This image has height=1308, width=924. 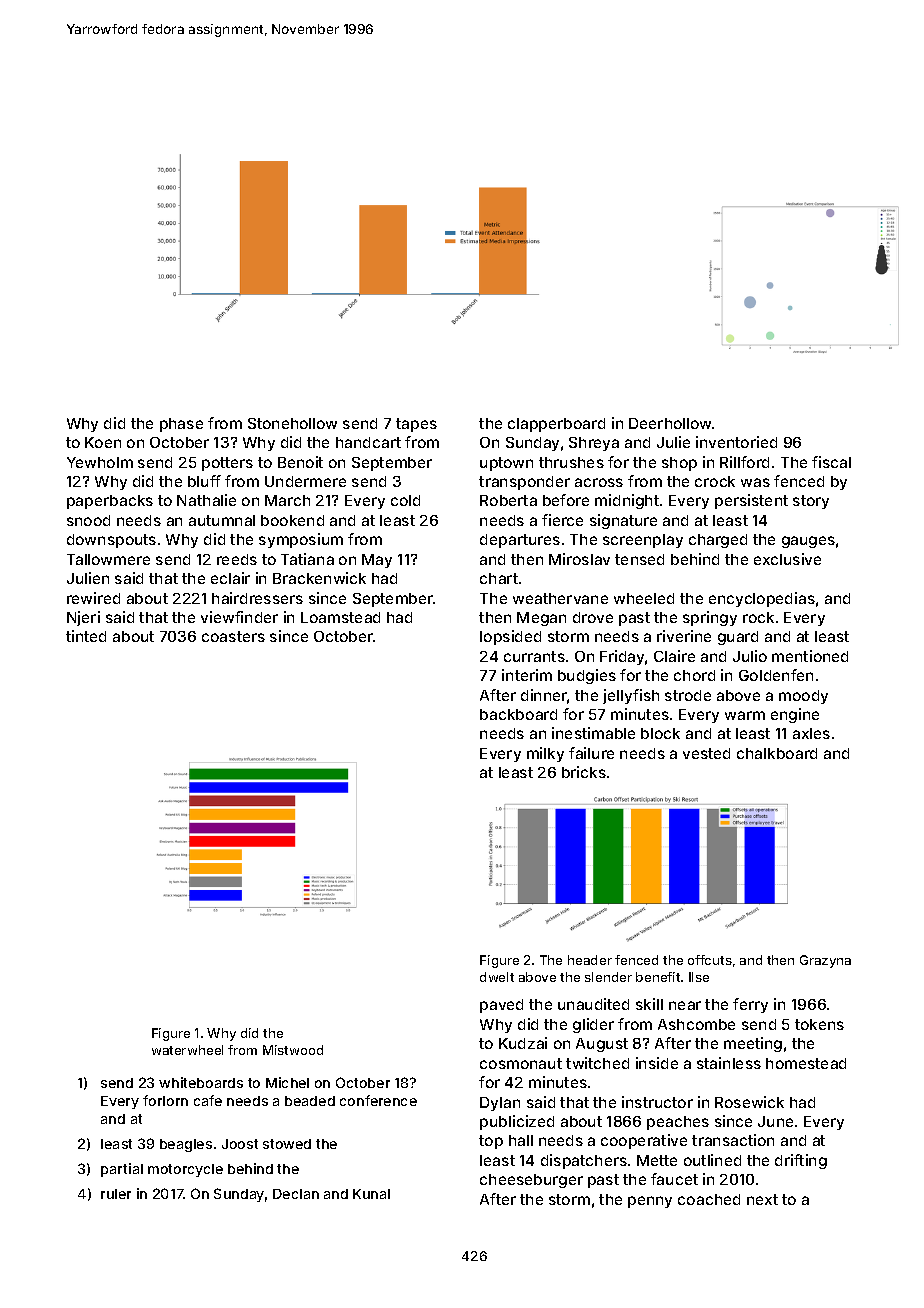 I want to click on drifting, so click(x=801, y=1161).
